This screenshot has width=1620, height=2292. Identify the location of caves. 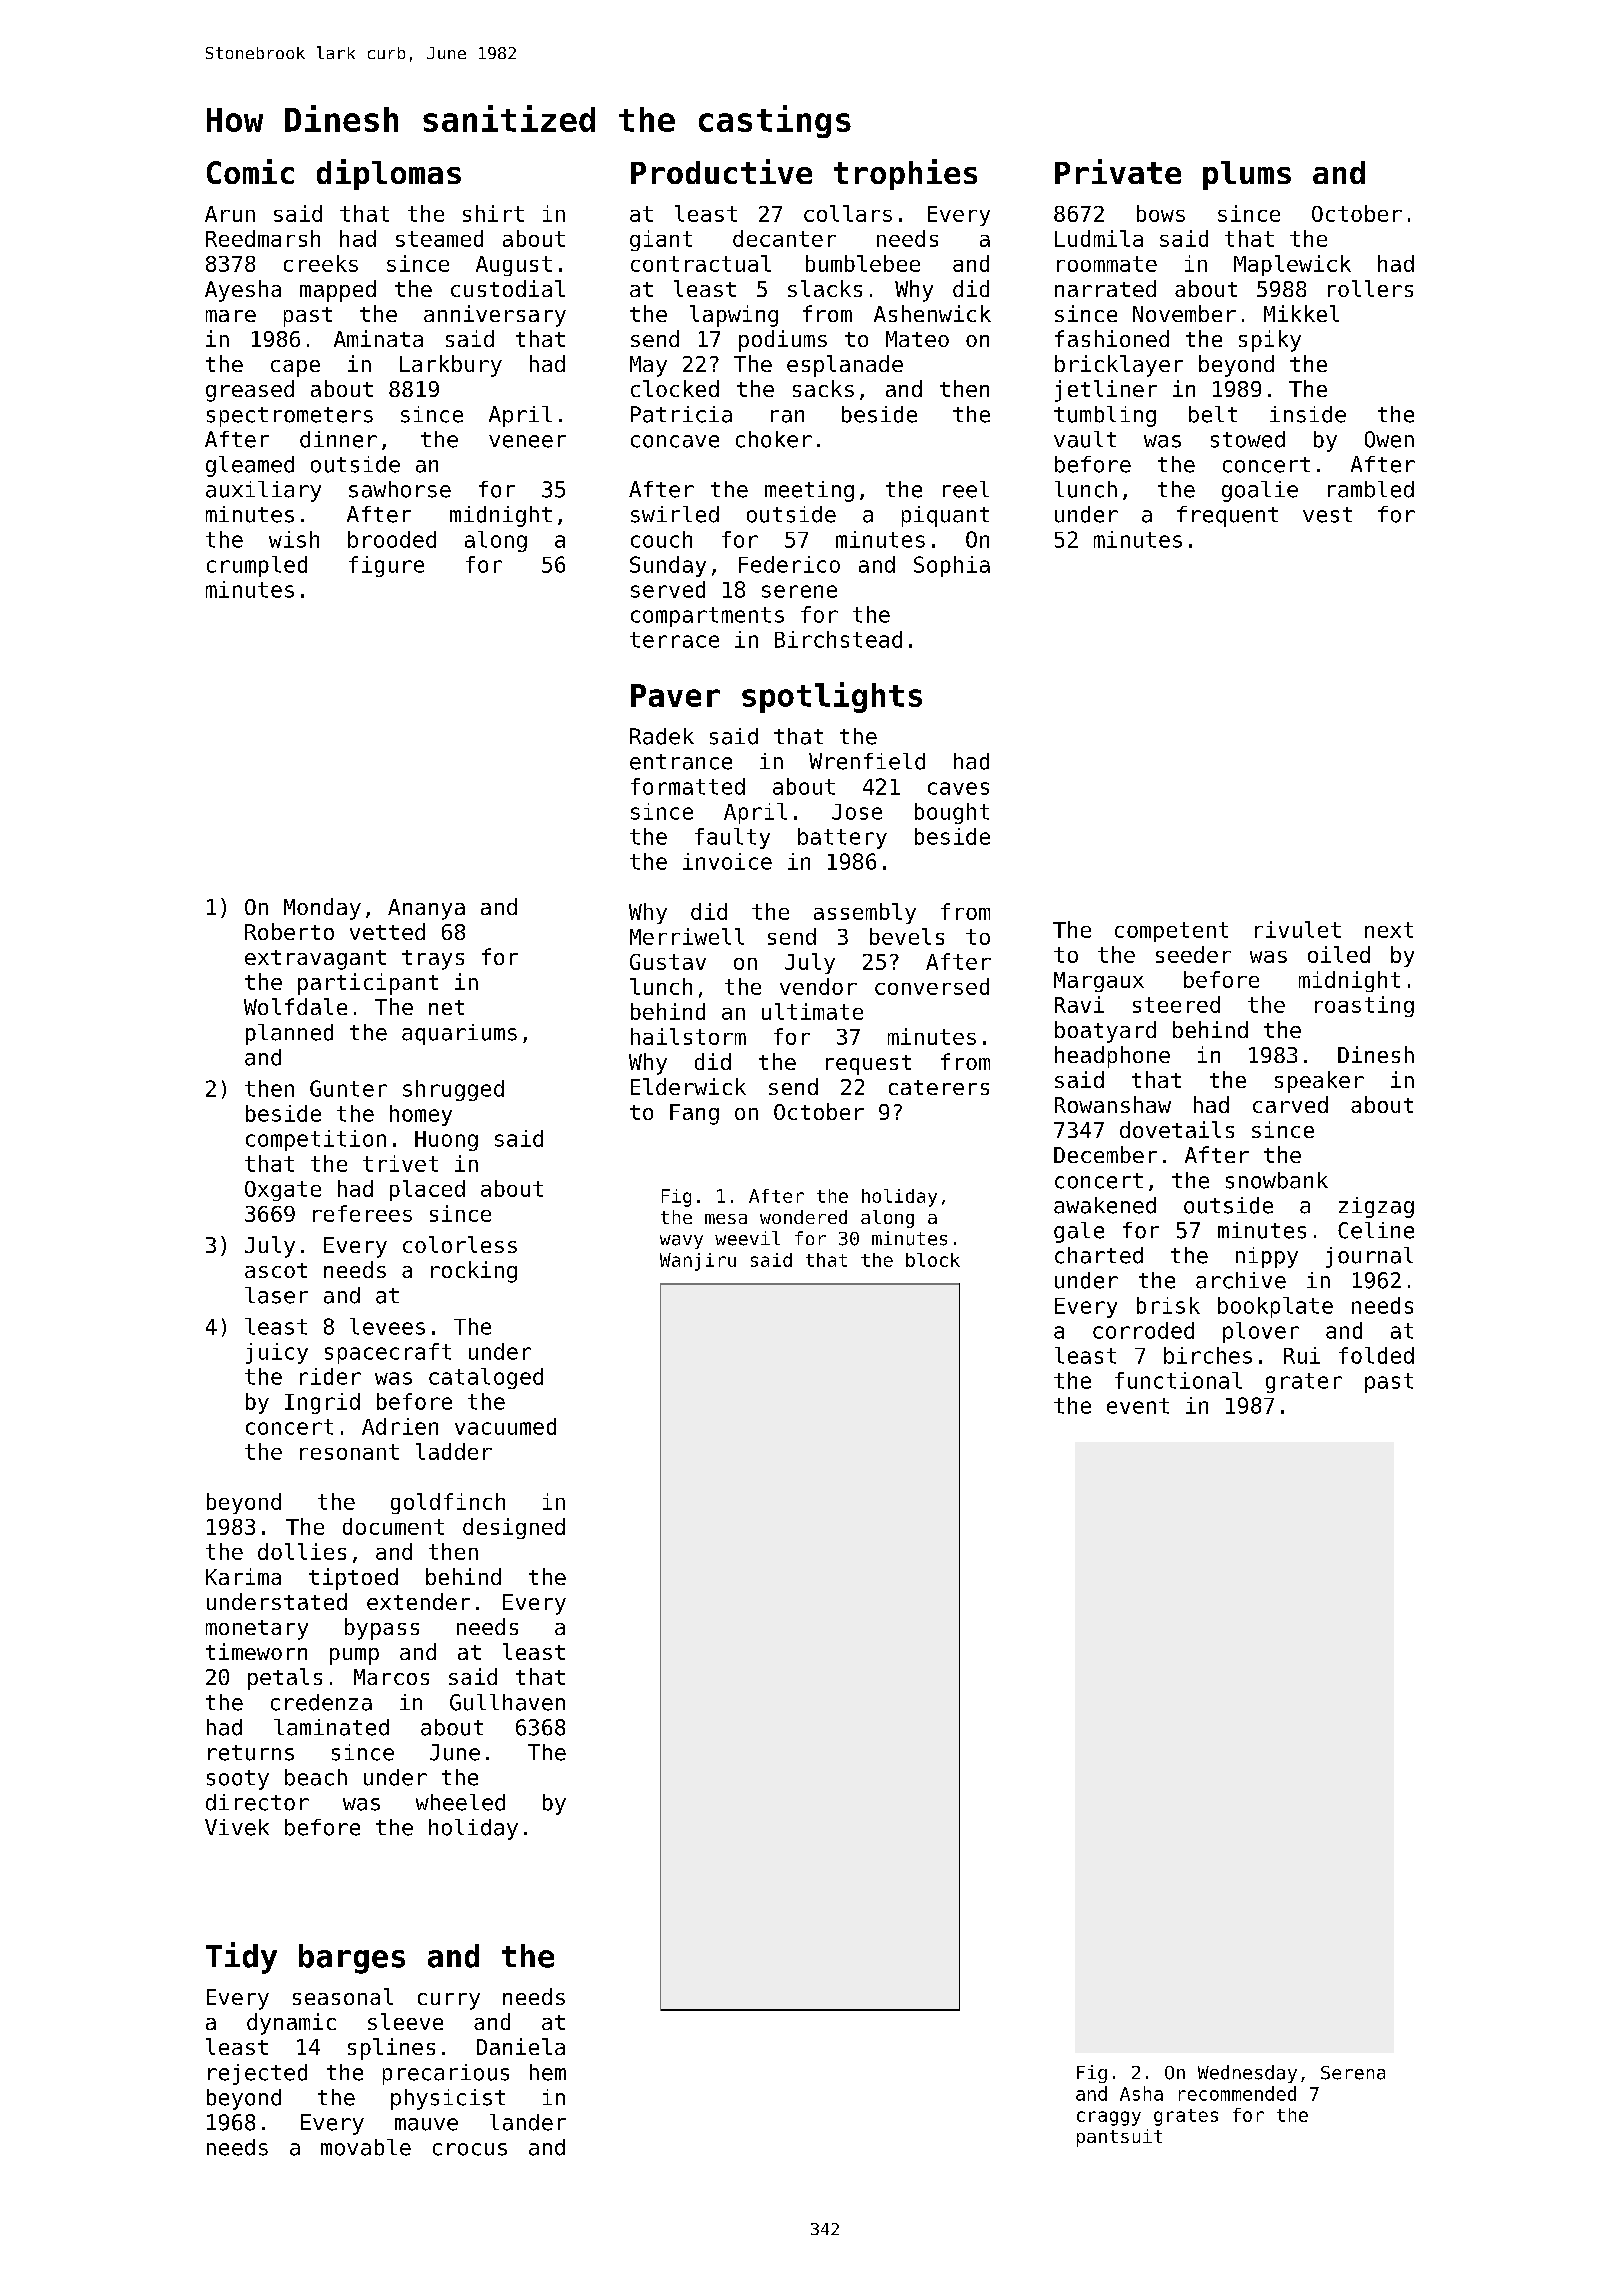
(958, 788).
